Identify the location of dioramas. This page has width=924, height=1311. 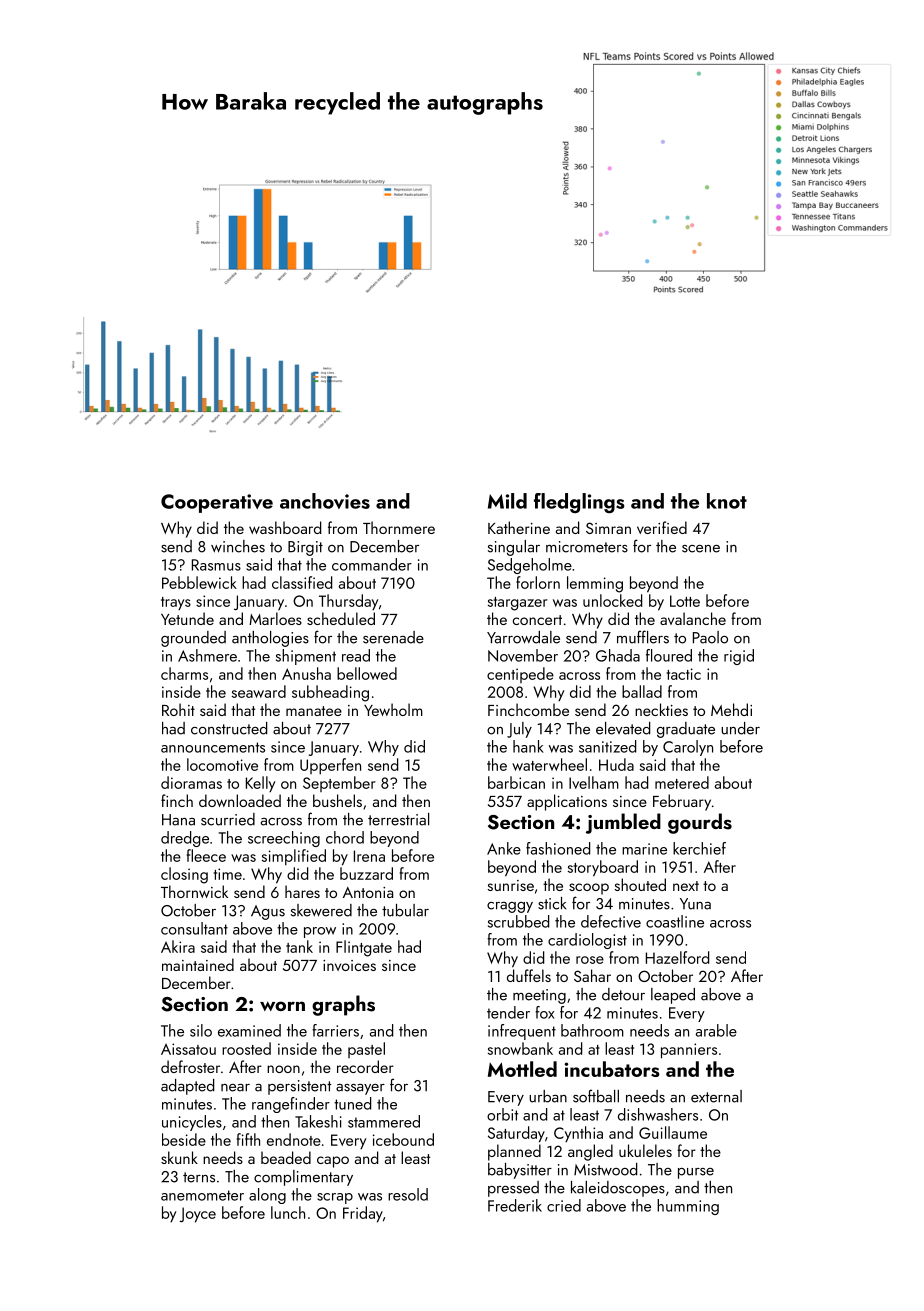
(191, 782).
